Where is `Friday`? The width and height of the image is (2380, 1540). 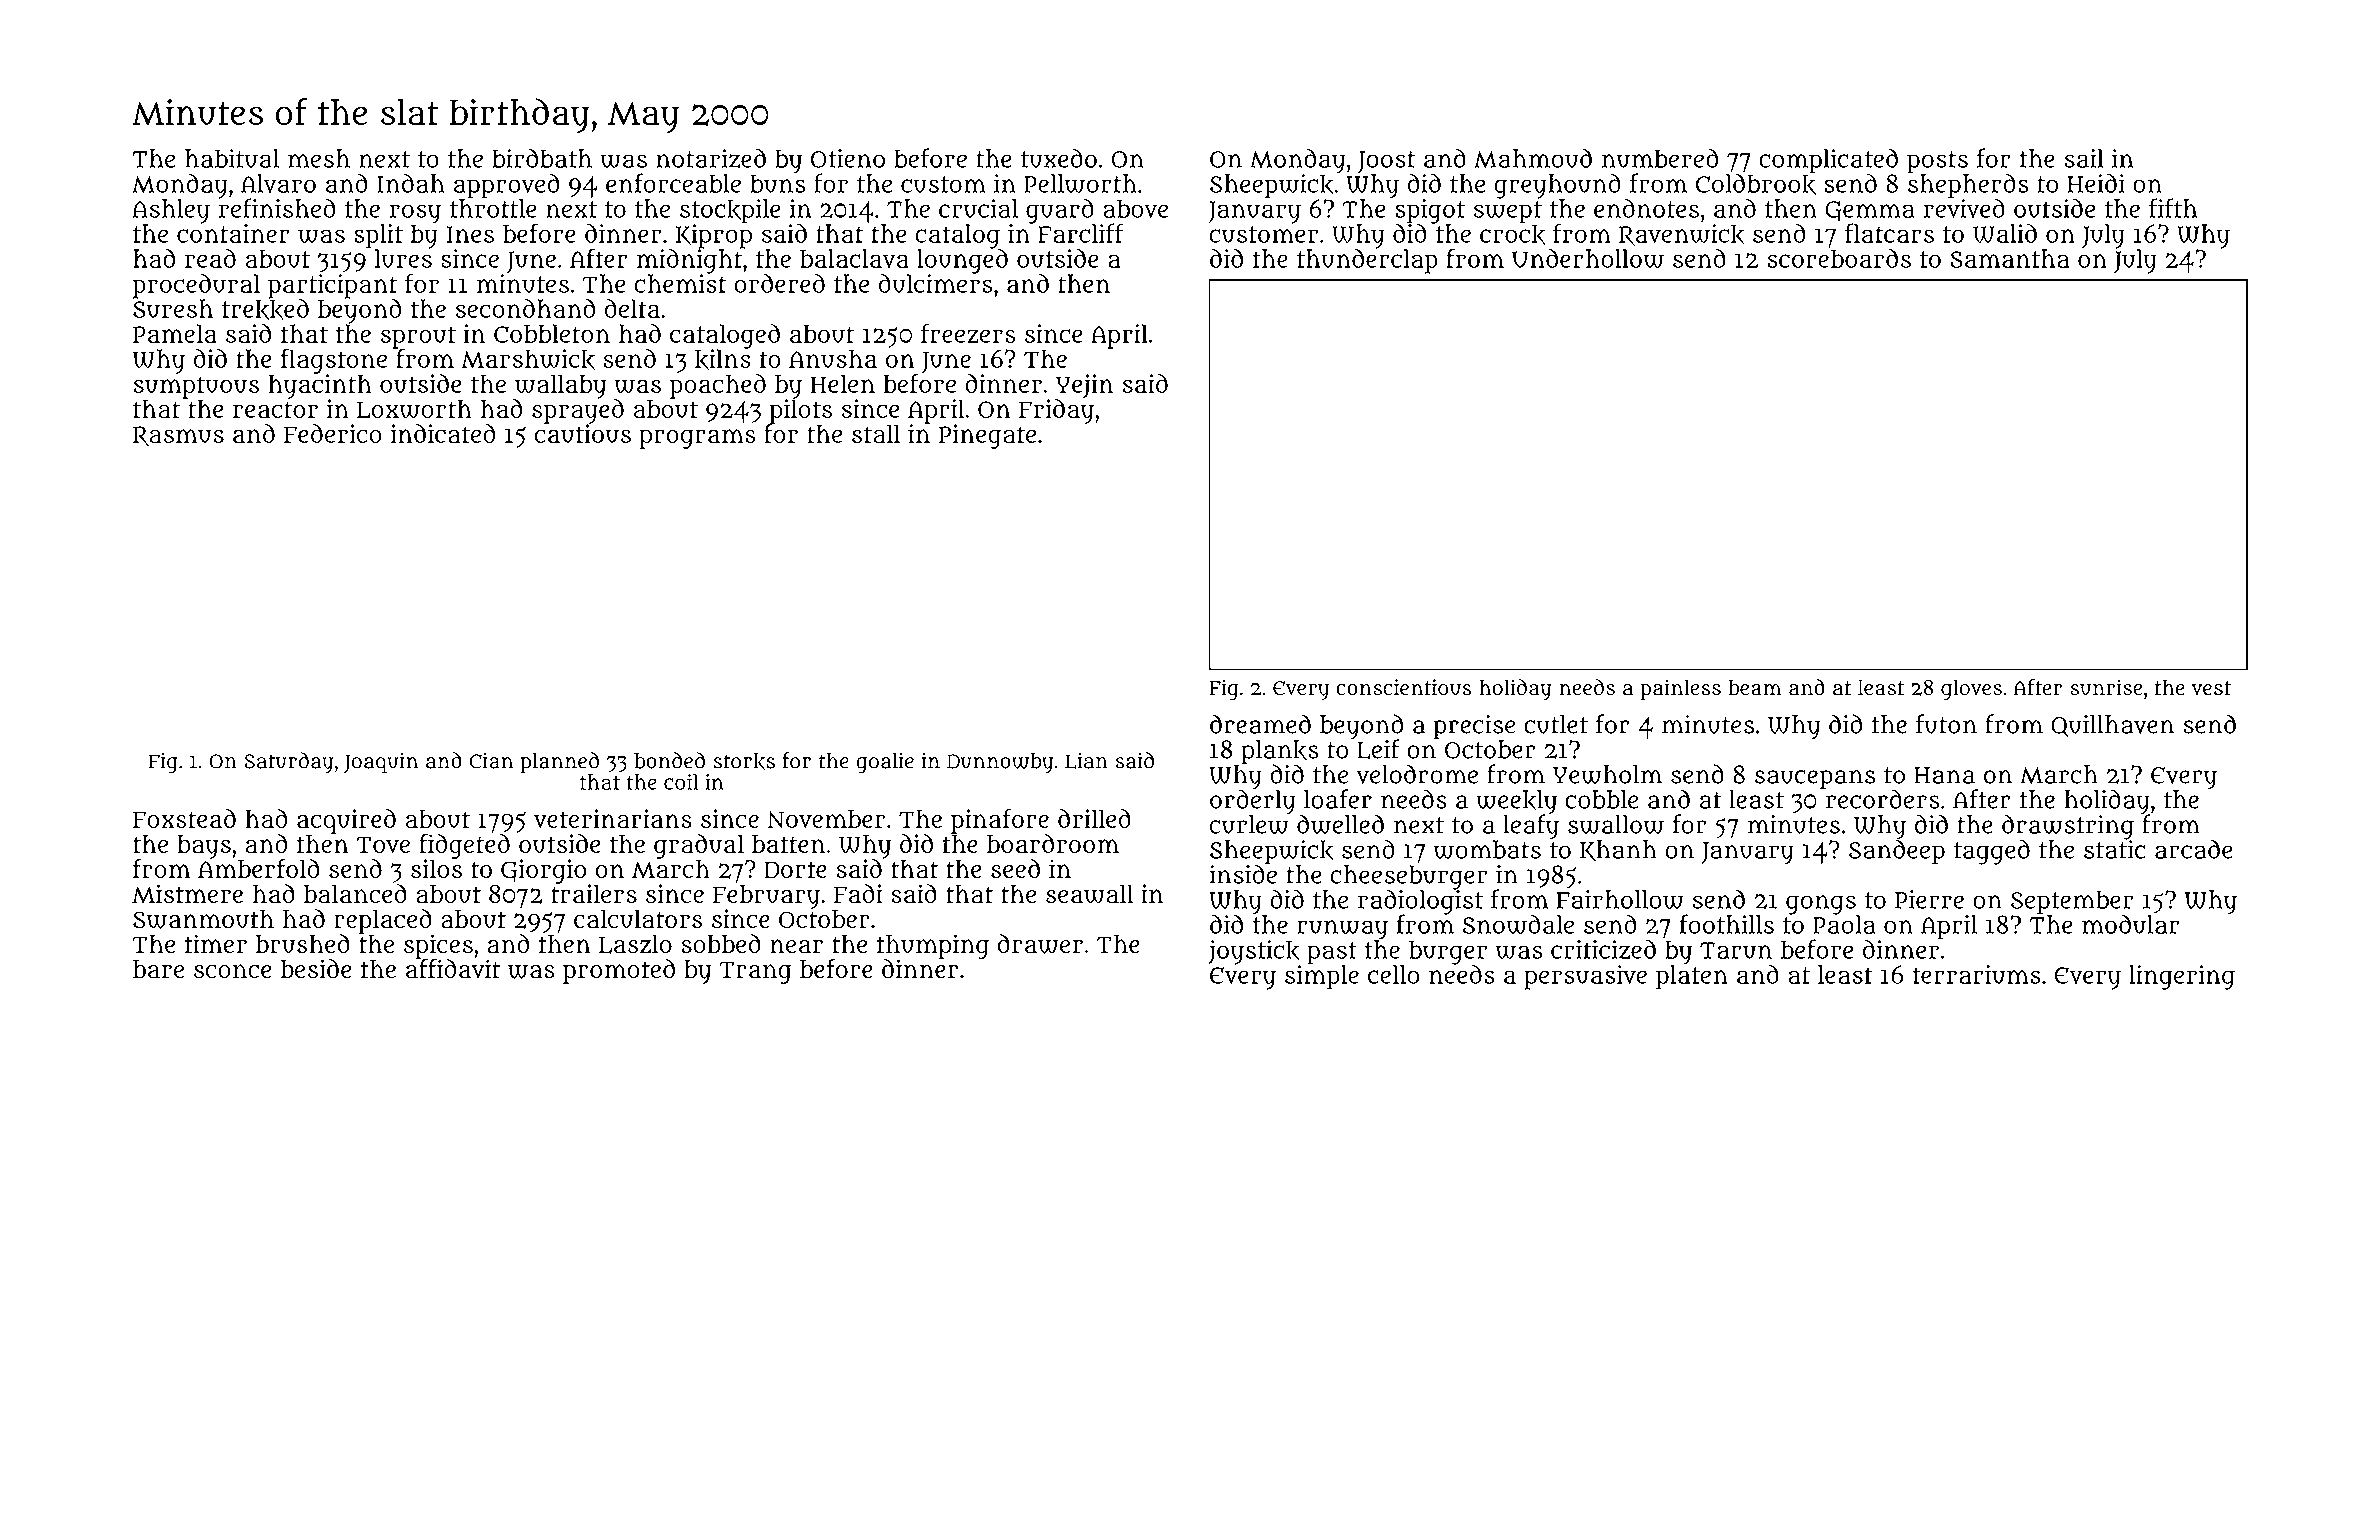
Friday is located at coordinates (1056, 411).
